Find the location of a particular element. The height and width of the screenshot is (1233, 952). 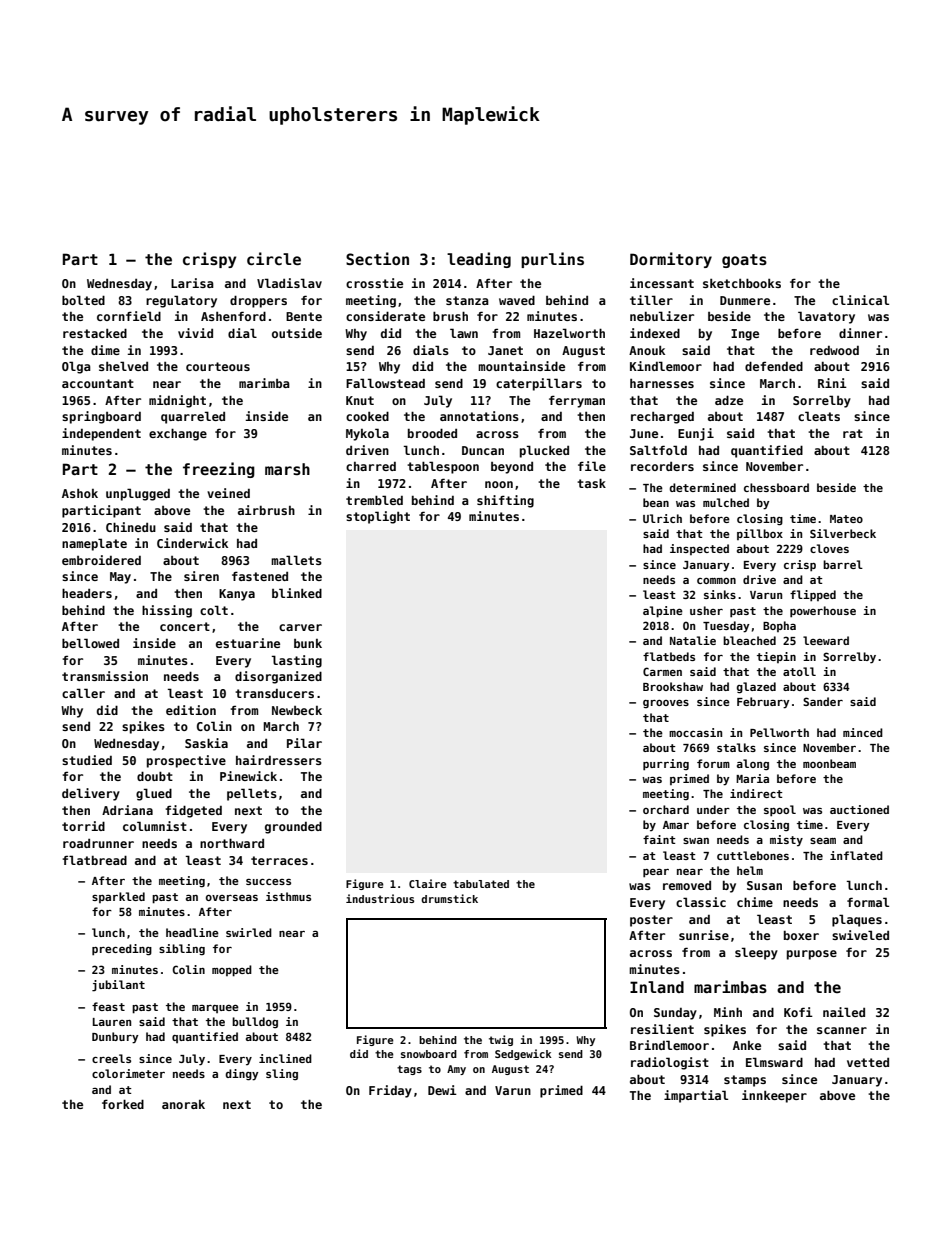

bellowed is located at coordinates (90, 643).
